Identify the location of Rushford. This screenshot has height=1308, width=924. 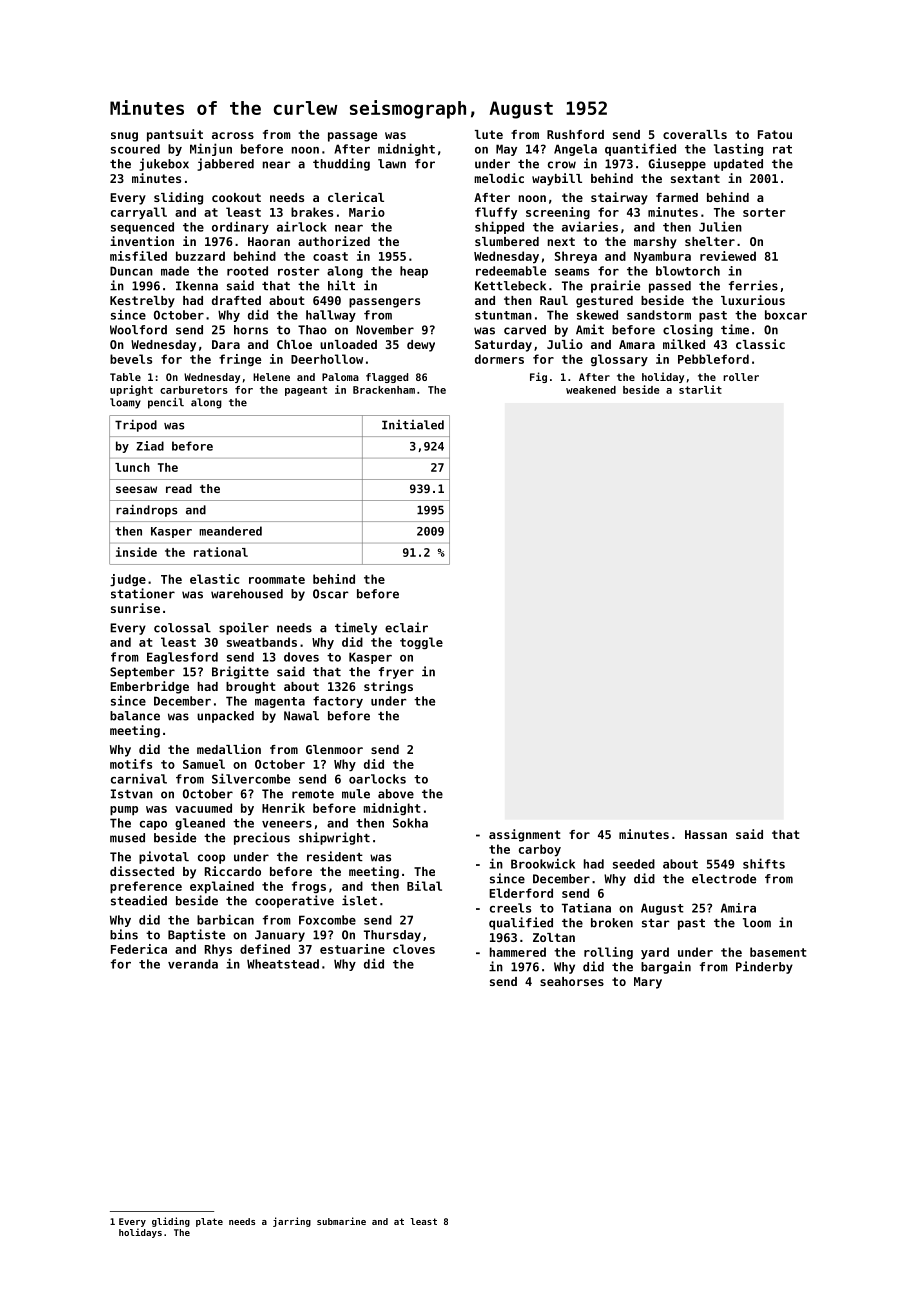
(575, 134).
